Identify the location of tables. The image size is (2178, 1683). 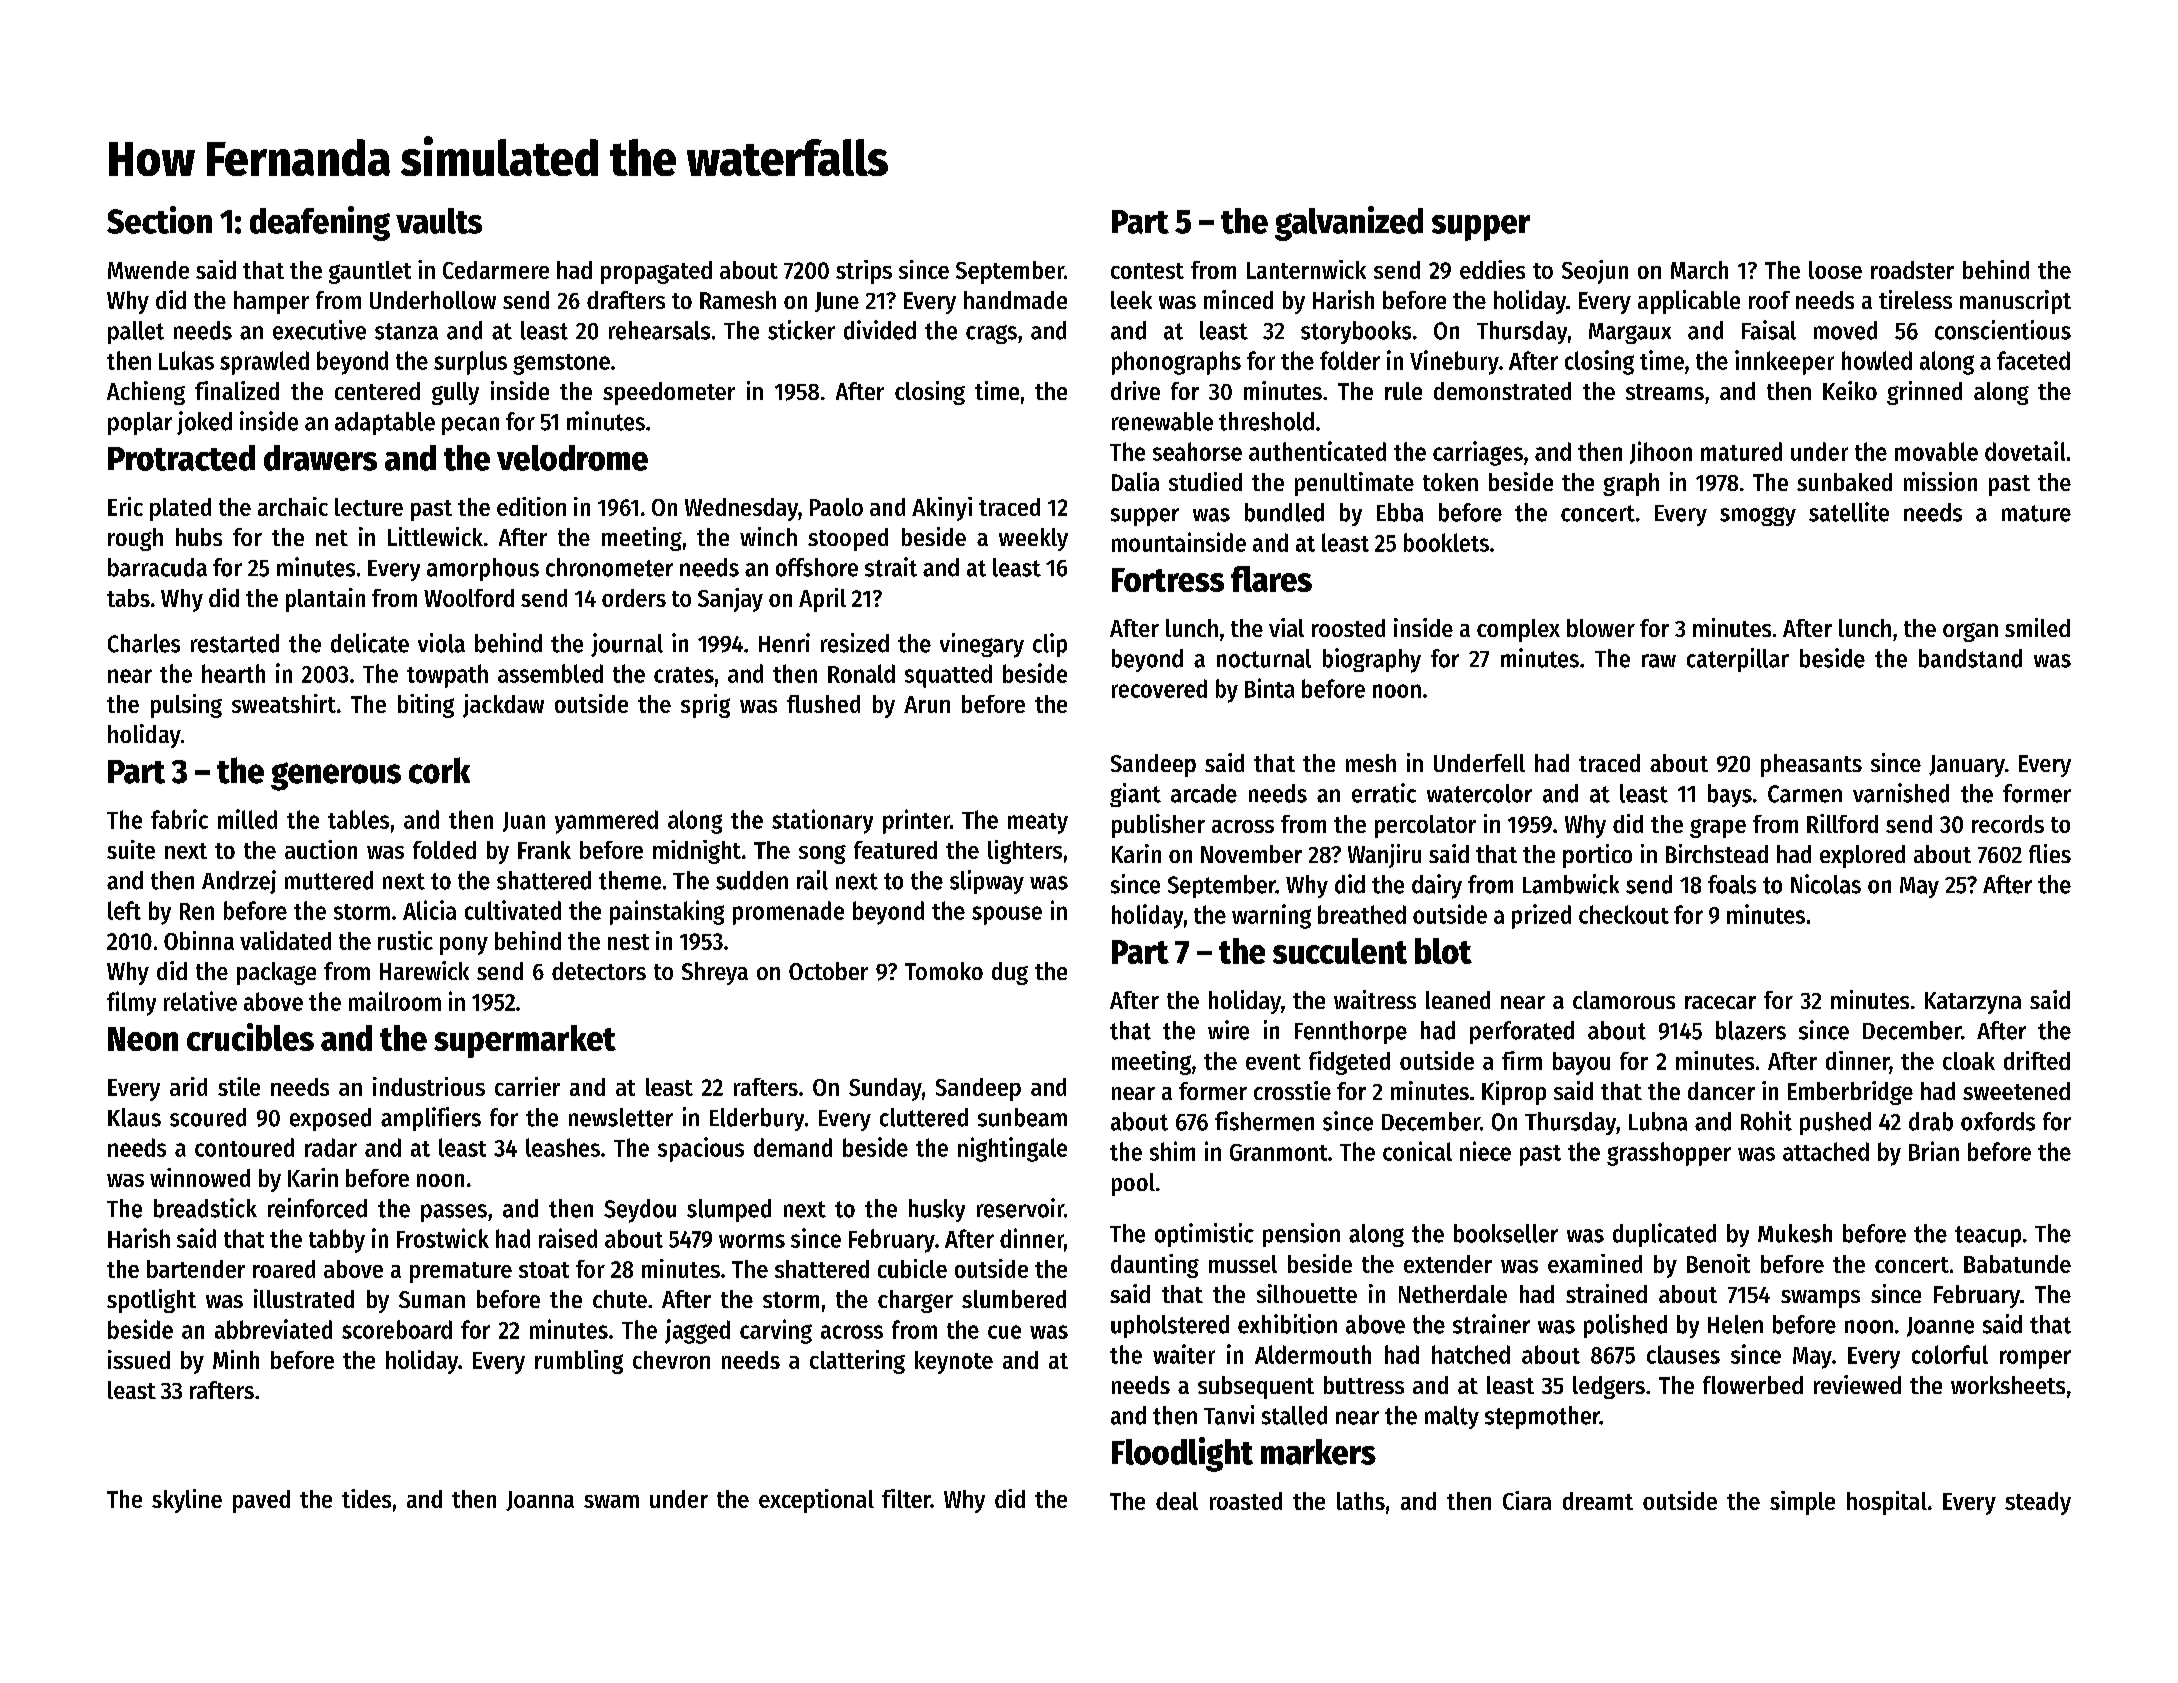
(358, 819).
